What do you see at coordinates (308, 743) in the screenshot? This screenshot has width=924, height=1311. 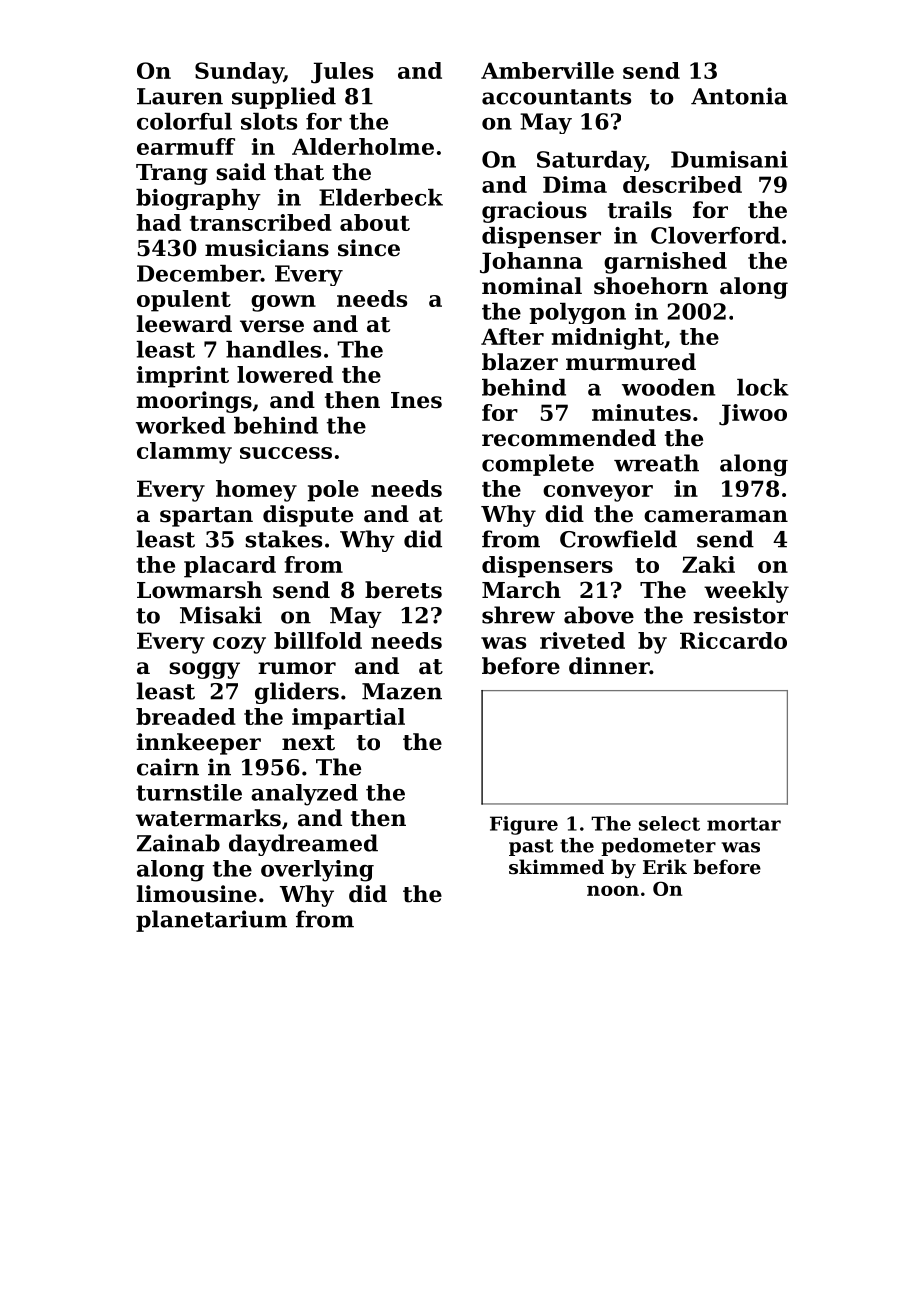 I see `next` at bounding box center [308, 743].
